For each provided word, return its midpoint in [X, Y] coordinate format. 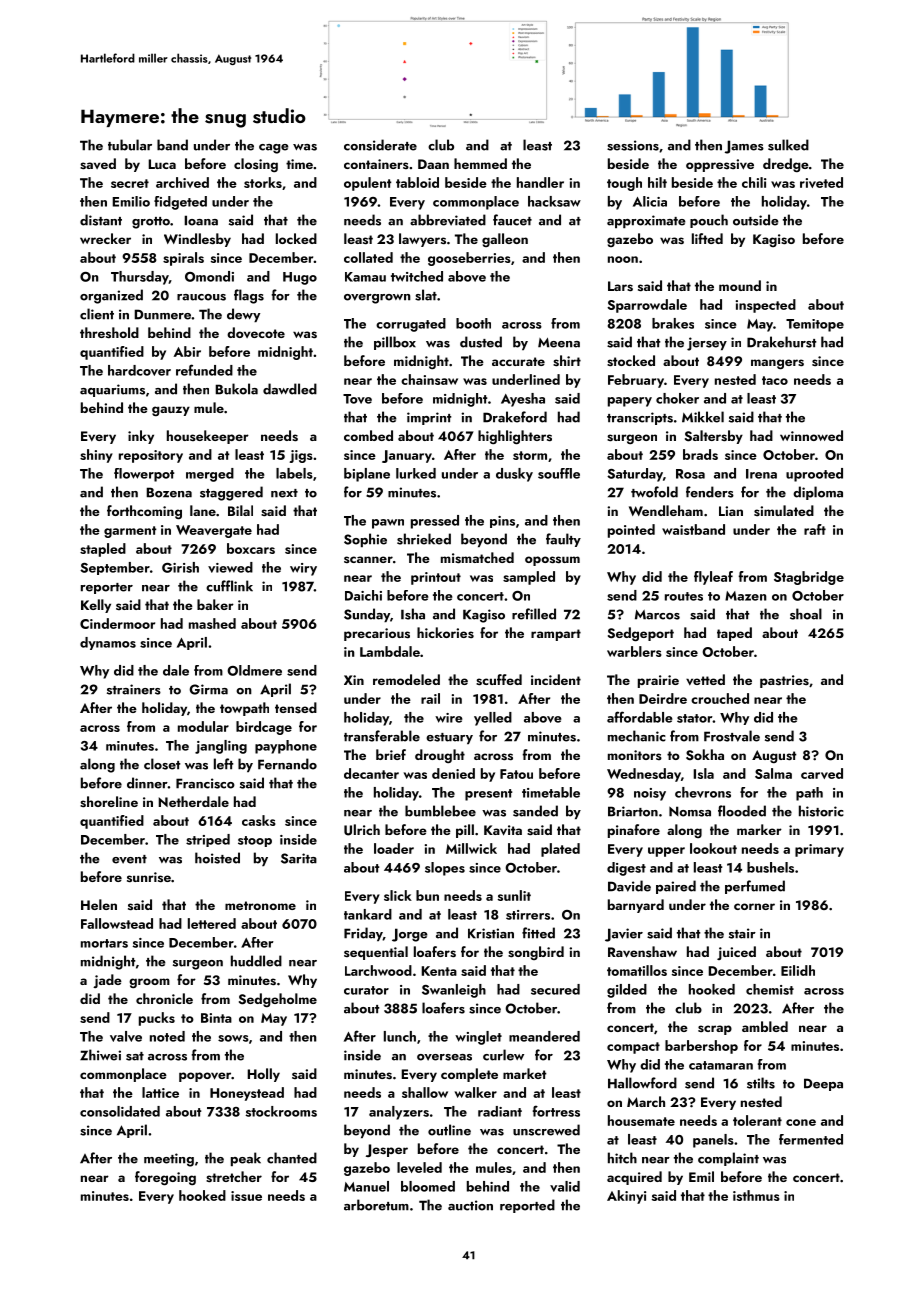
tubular [130, 145]
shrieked [424, 539]
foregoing [165, 1178]
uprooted [814, 475]
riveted [821, 182]
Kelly [96, 606]
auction [470, 1205]
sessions [633, 145]
